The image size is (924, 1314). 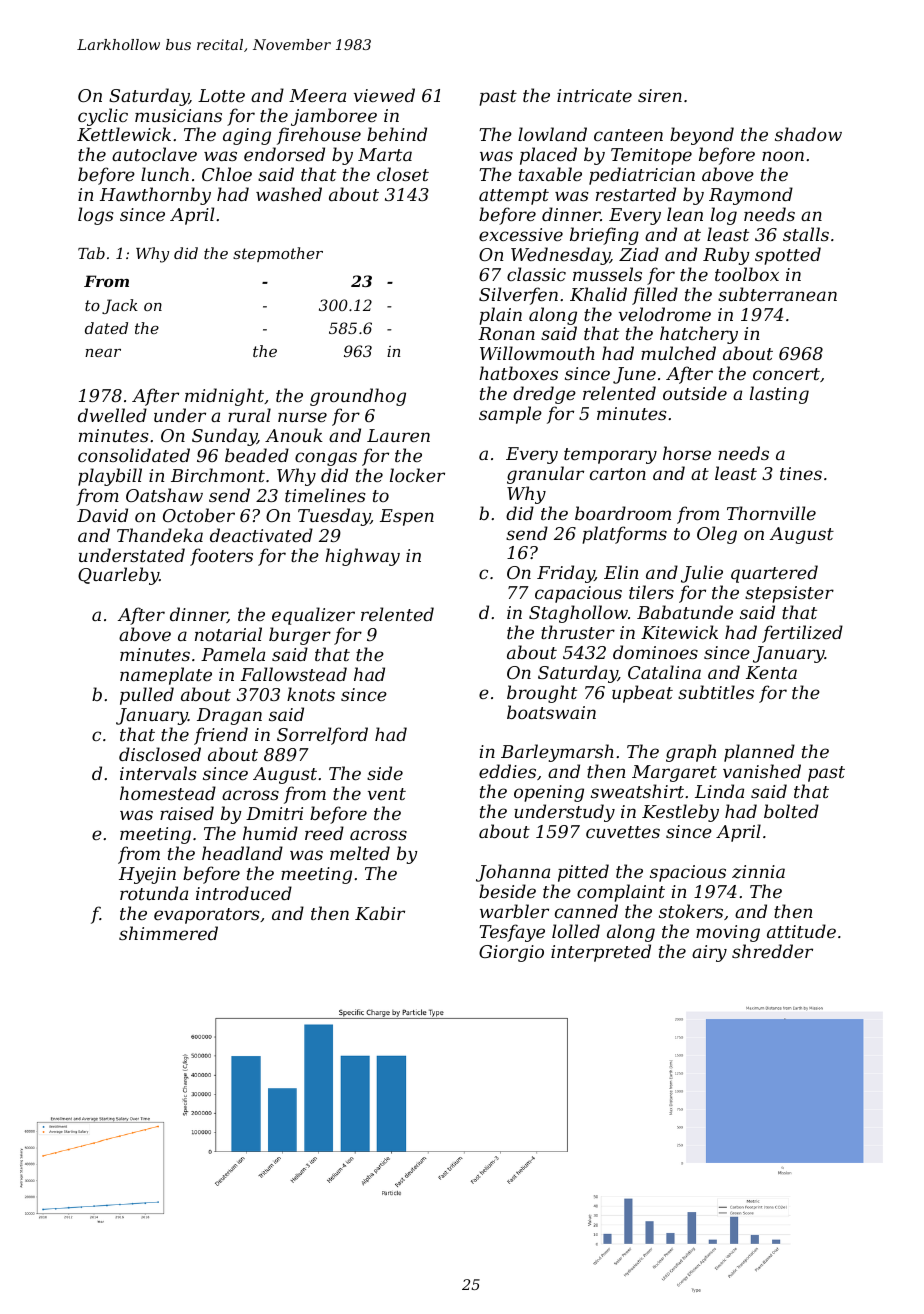 What do you see at coordinates (103, 117) in the screenshot?
I see `cyclic` at bounding box center [103, 117].
